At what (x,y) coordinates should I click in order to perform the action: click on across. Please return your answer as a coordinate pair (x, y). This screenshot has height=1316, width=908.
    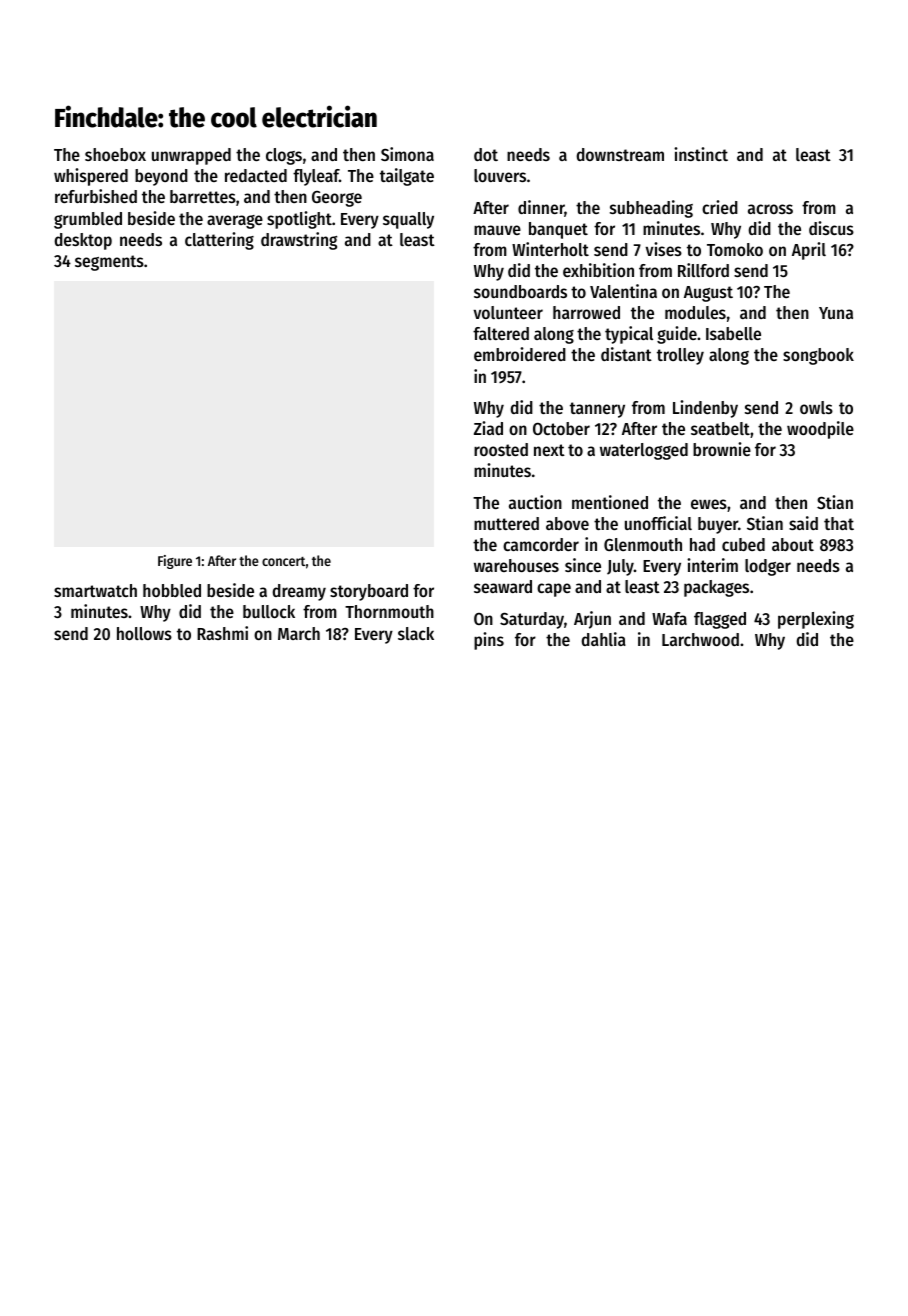
    Looking at the image, I should click on (770, 209).
